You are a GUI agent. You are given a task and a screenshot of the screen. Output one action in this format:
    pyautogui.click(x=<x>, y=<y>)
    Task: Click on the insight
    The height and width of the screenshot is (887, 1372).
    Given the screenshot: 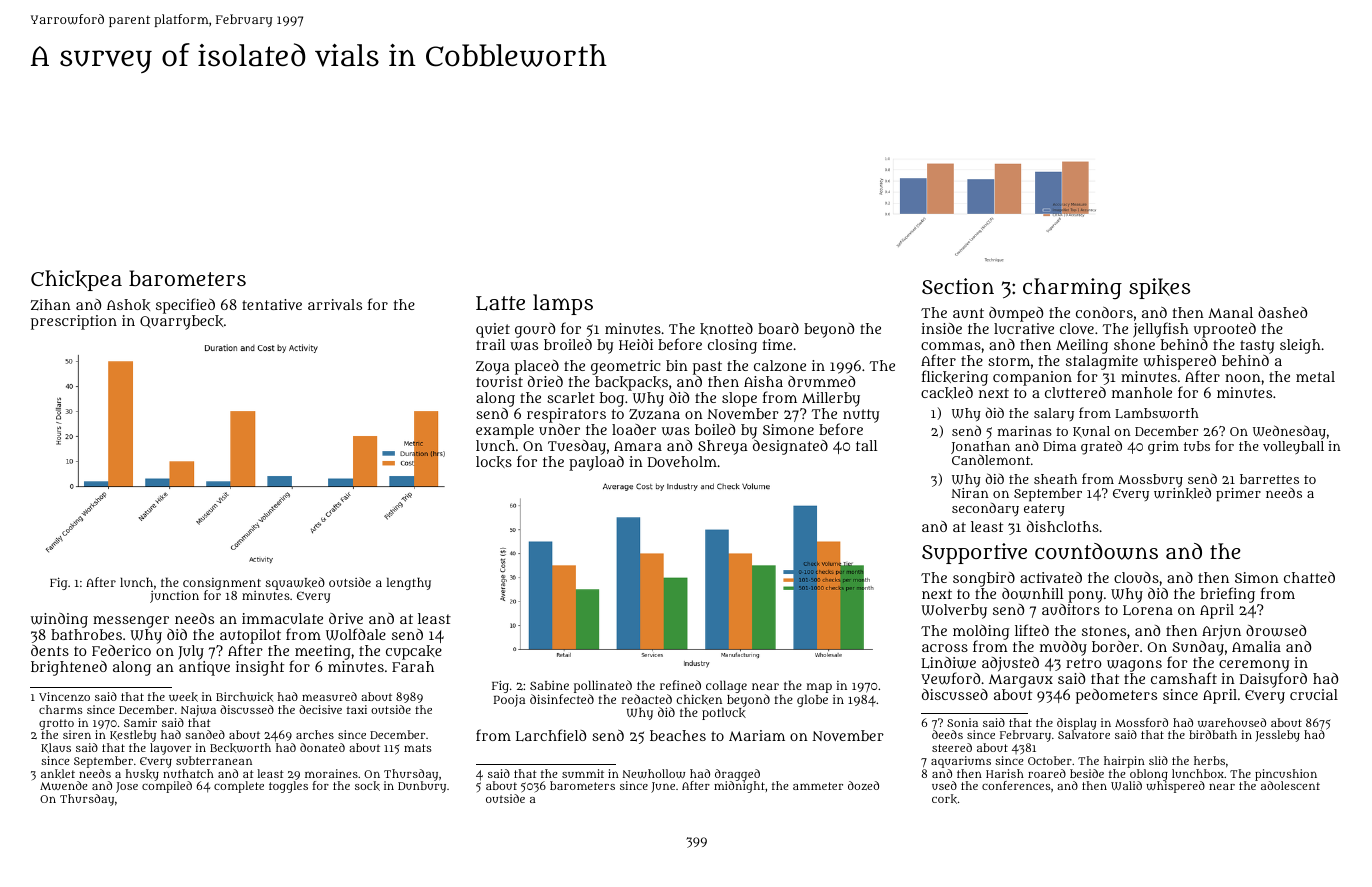 What is the action you would take?
    pyautogui.click(x=260, y=668)
